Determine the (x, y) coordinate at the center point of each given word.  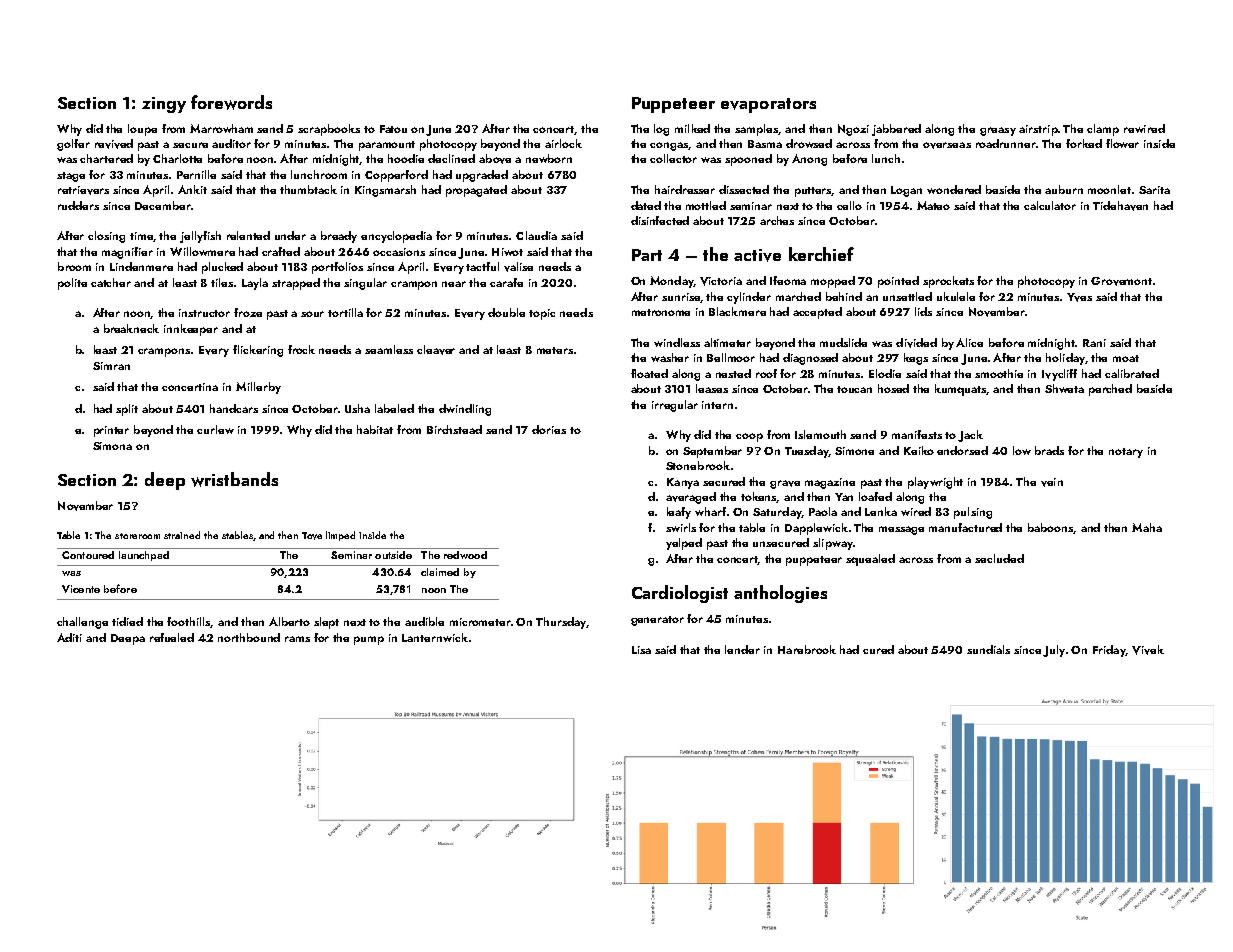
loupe (142, 130)
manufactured (965, 527)
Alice (969, 342)
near (454, 284)
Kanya (683, 483)
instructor (204, 313)
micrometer (480, 622)
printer (111, 431)
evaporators (768, 105)
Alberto (289, 621)
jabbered (896, 130)
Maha (1147, 527)
